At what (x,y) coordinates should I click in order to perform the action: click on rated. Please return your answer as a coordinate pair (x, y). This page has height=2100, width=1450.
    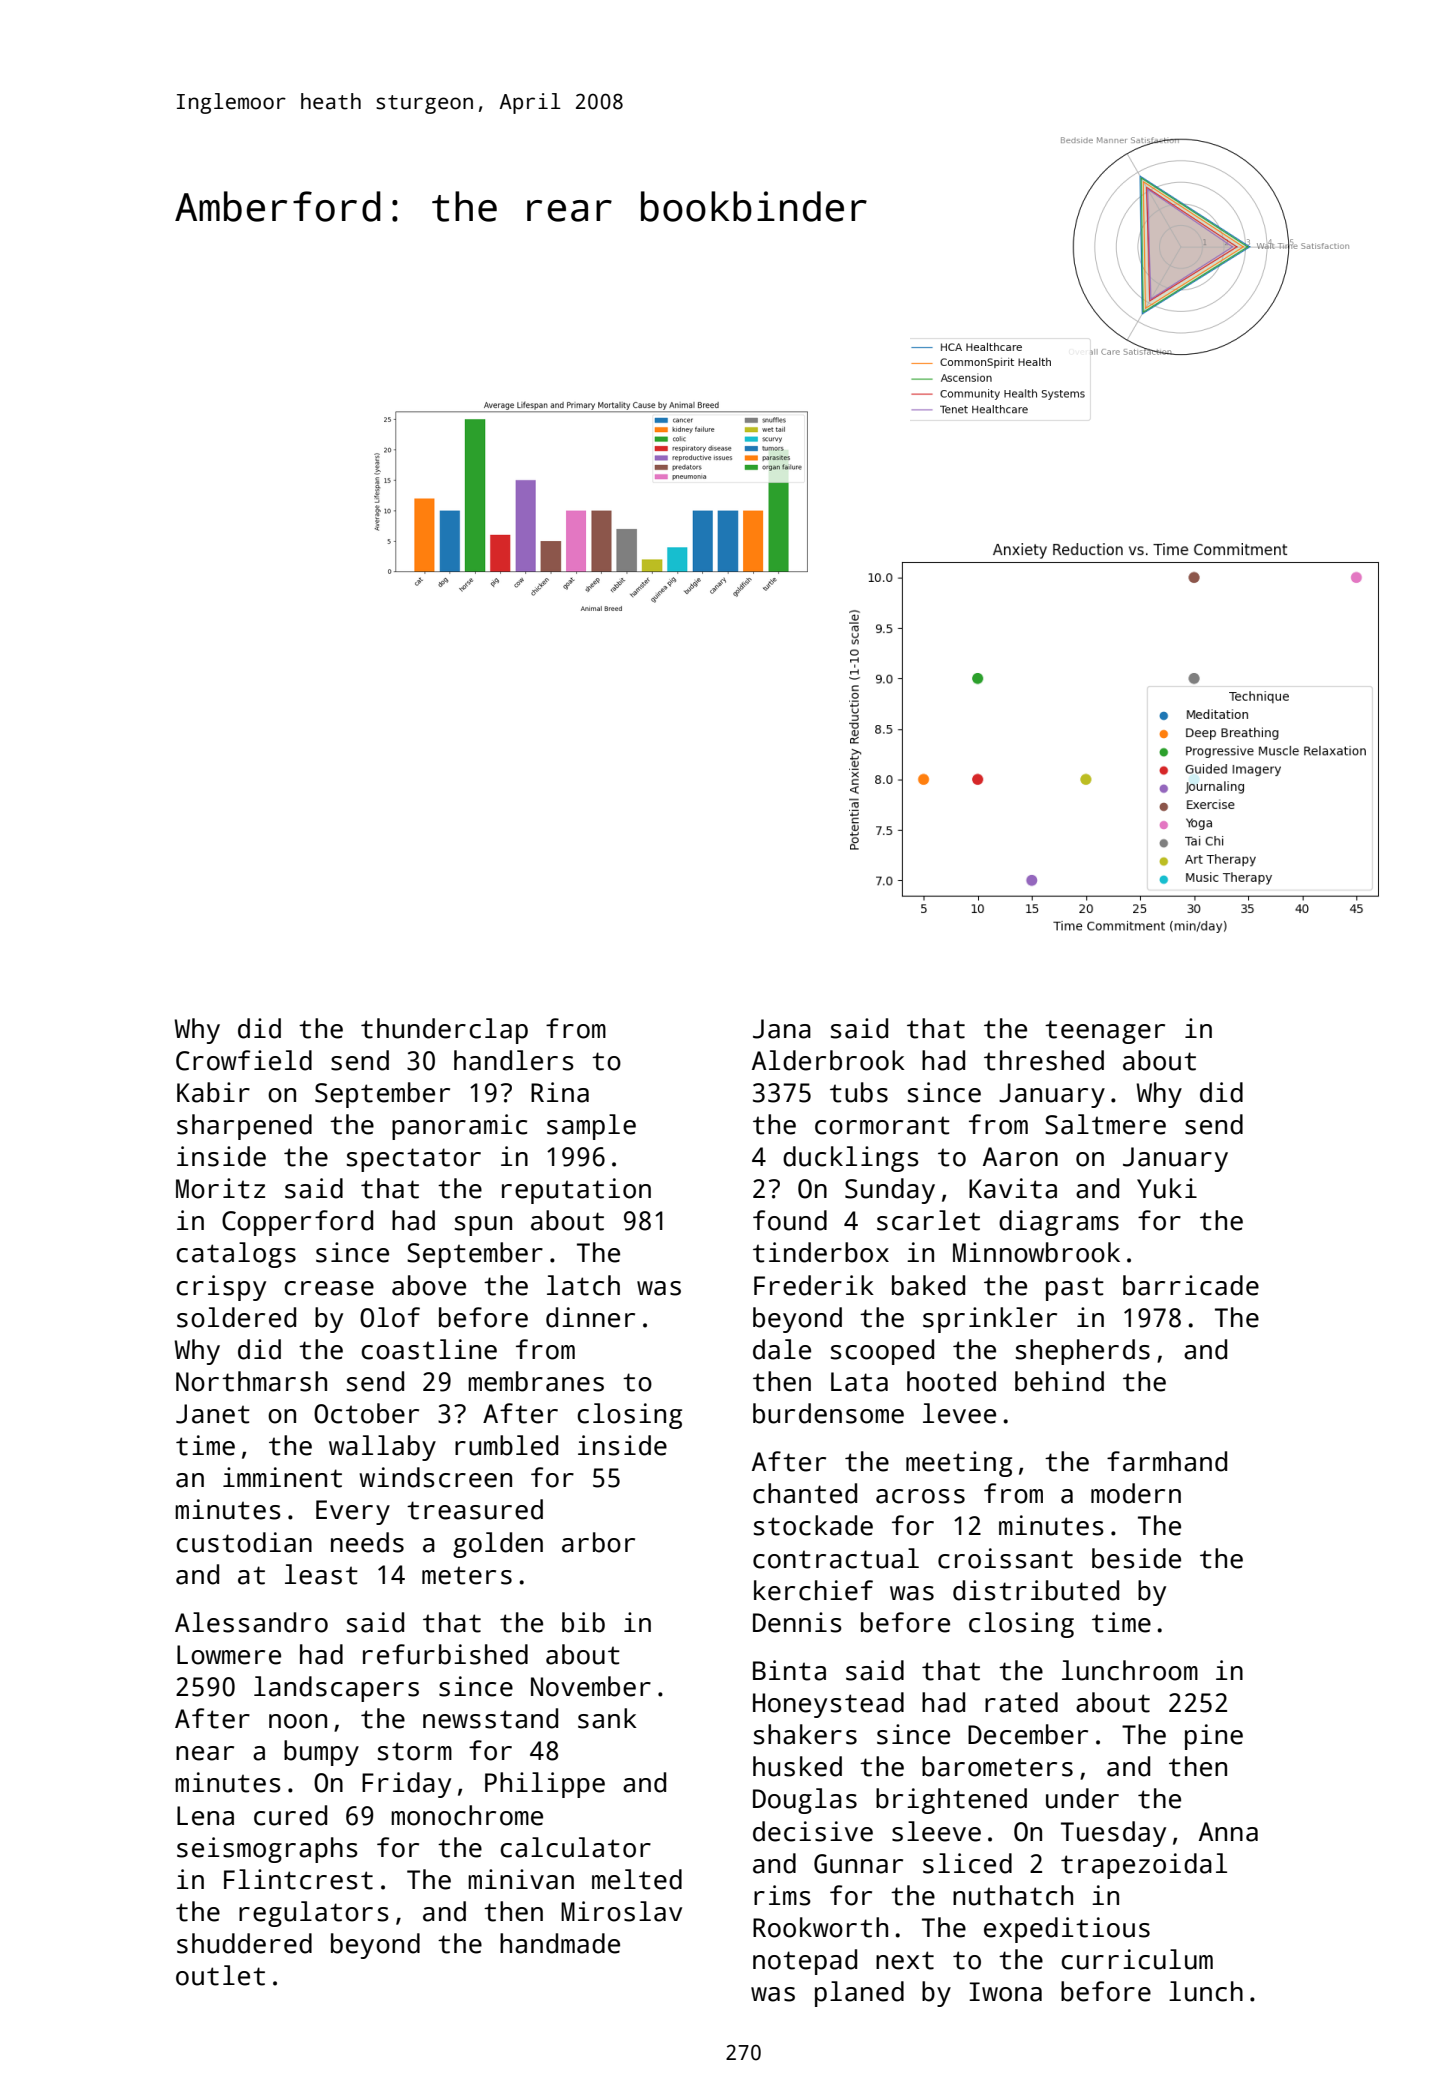
    Looking at the image, I should click on (1021, 1702).
